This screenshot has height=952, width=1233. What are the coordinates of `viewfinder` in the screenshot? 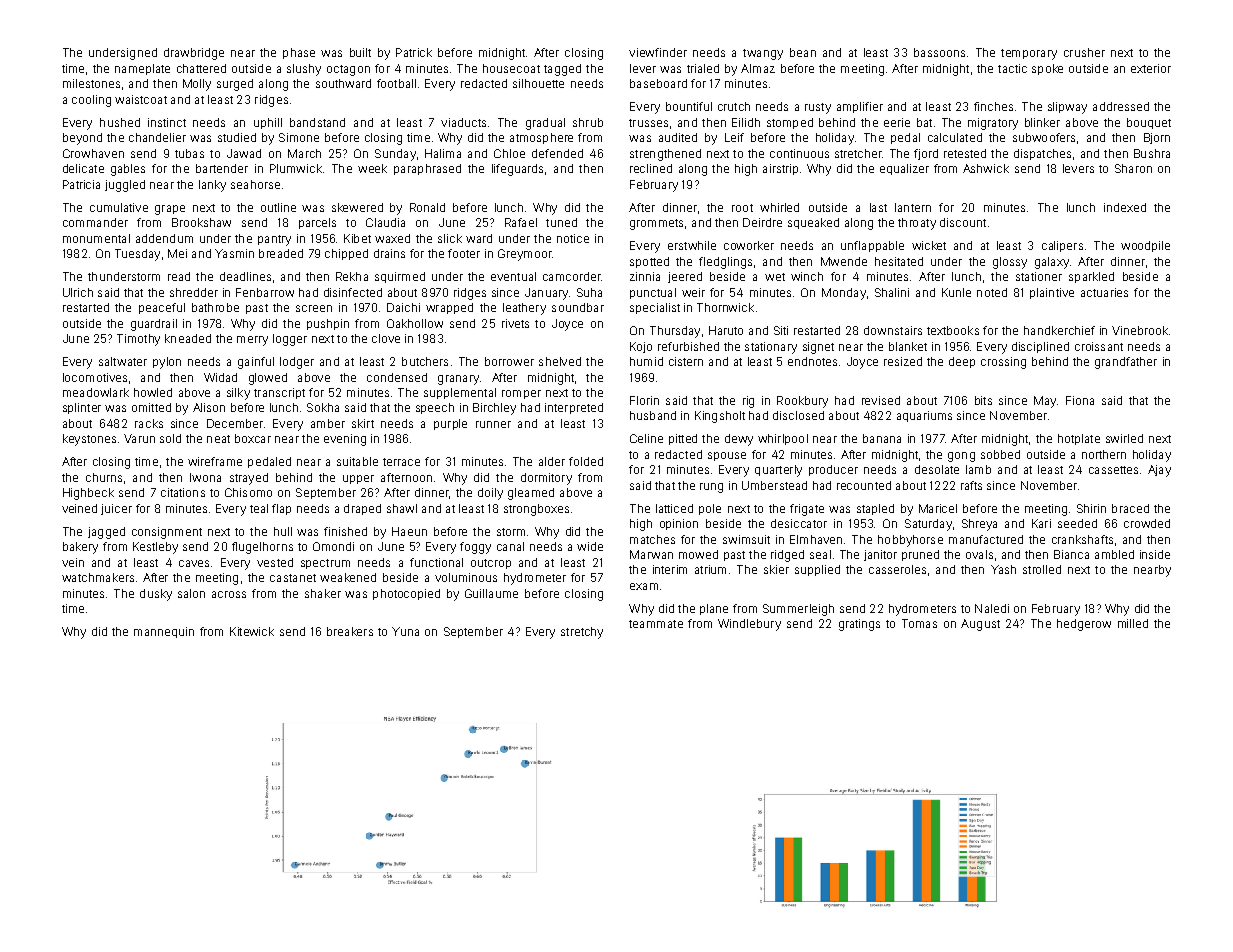 It's located at (658, 52).
